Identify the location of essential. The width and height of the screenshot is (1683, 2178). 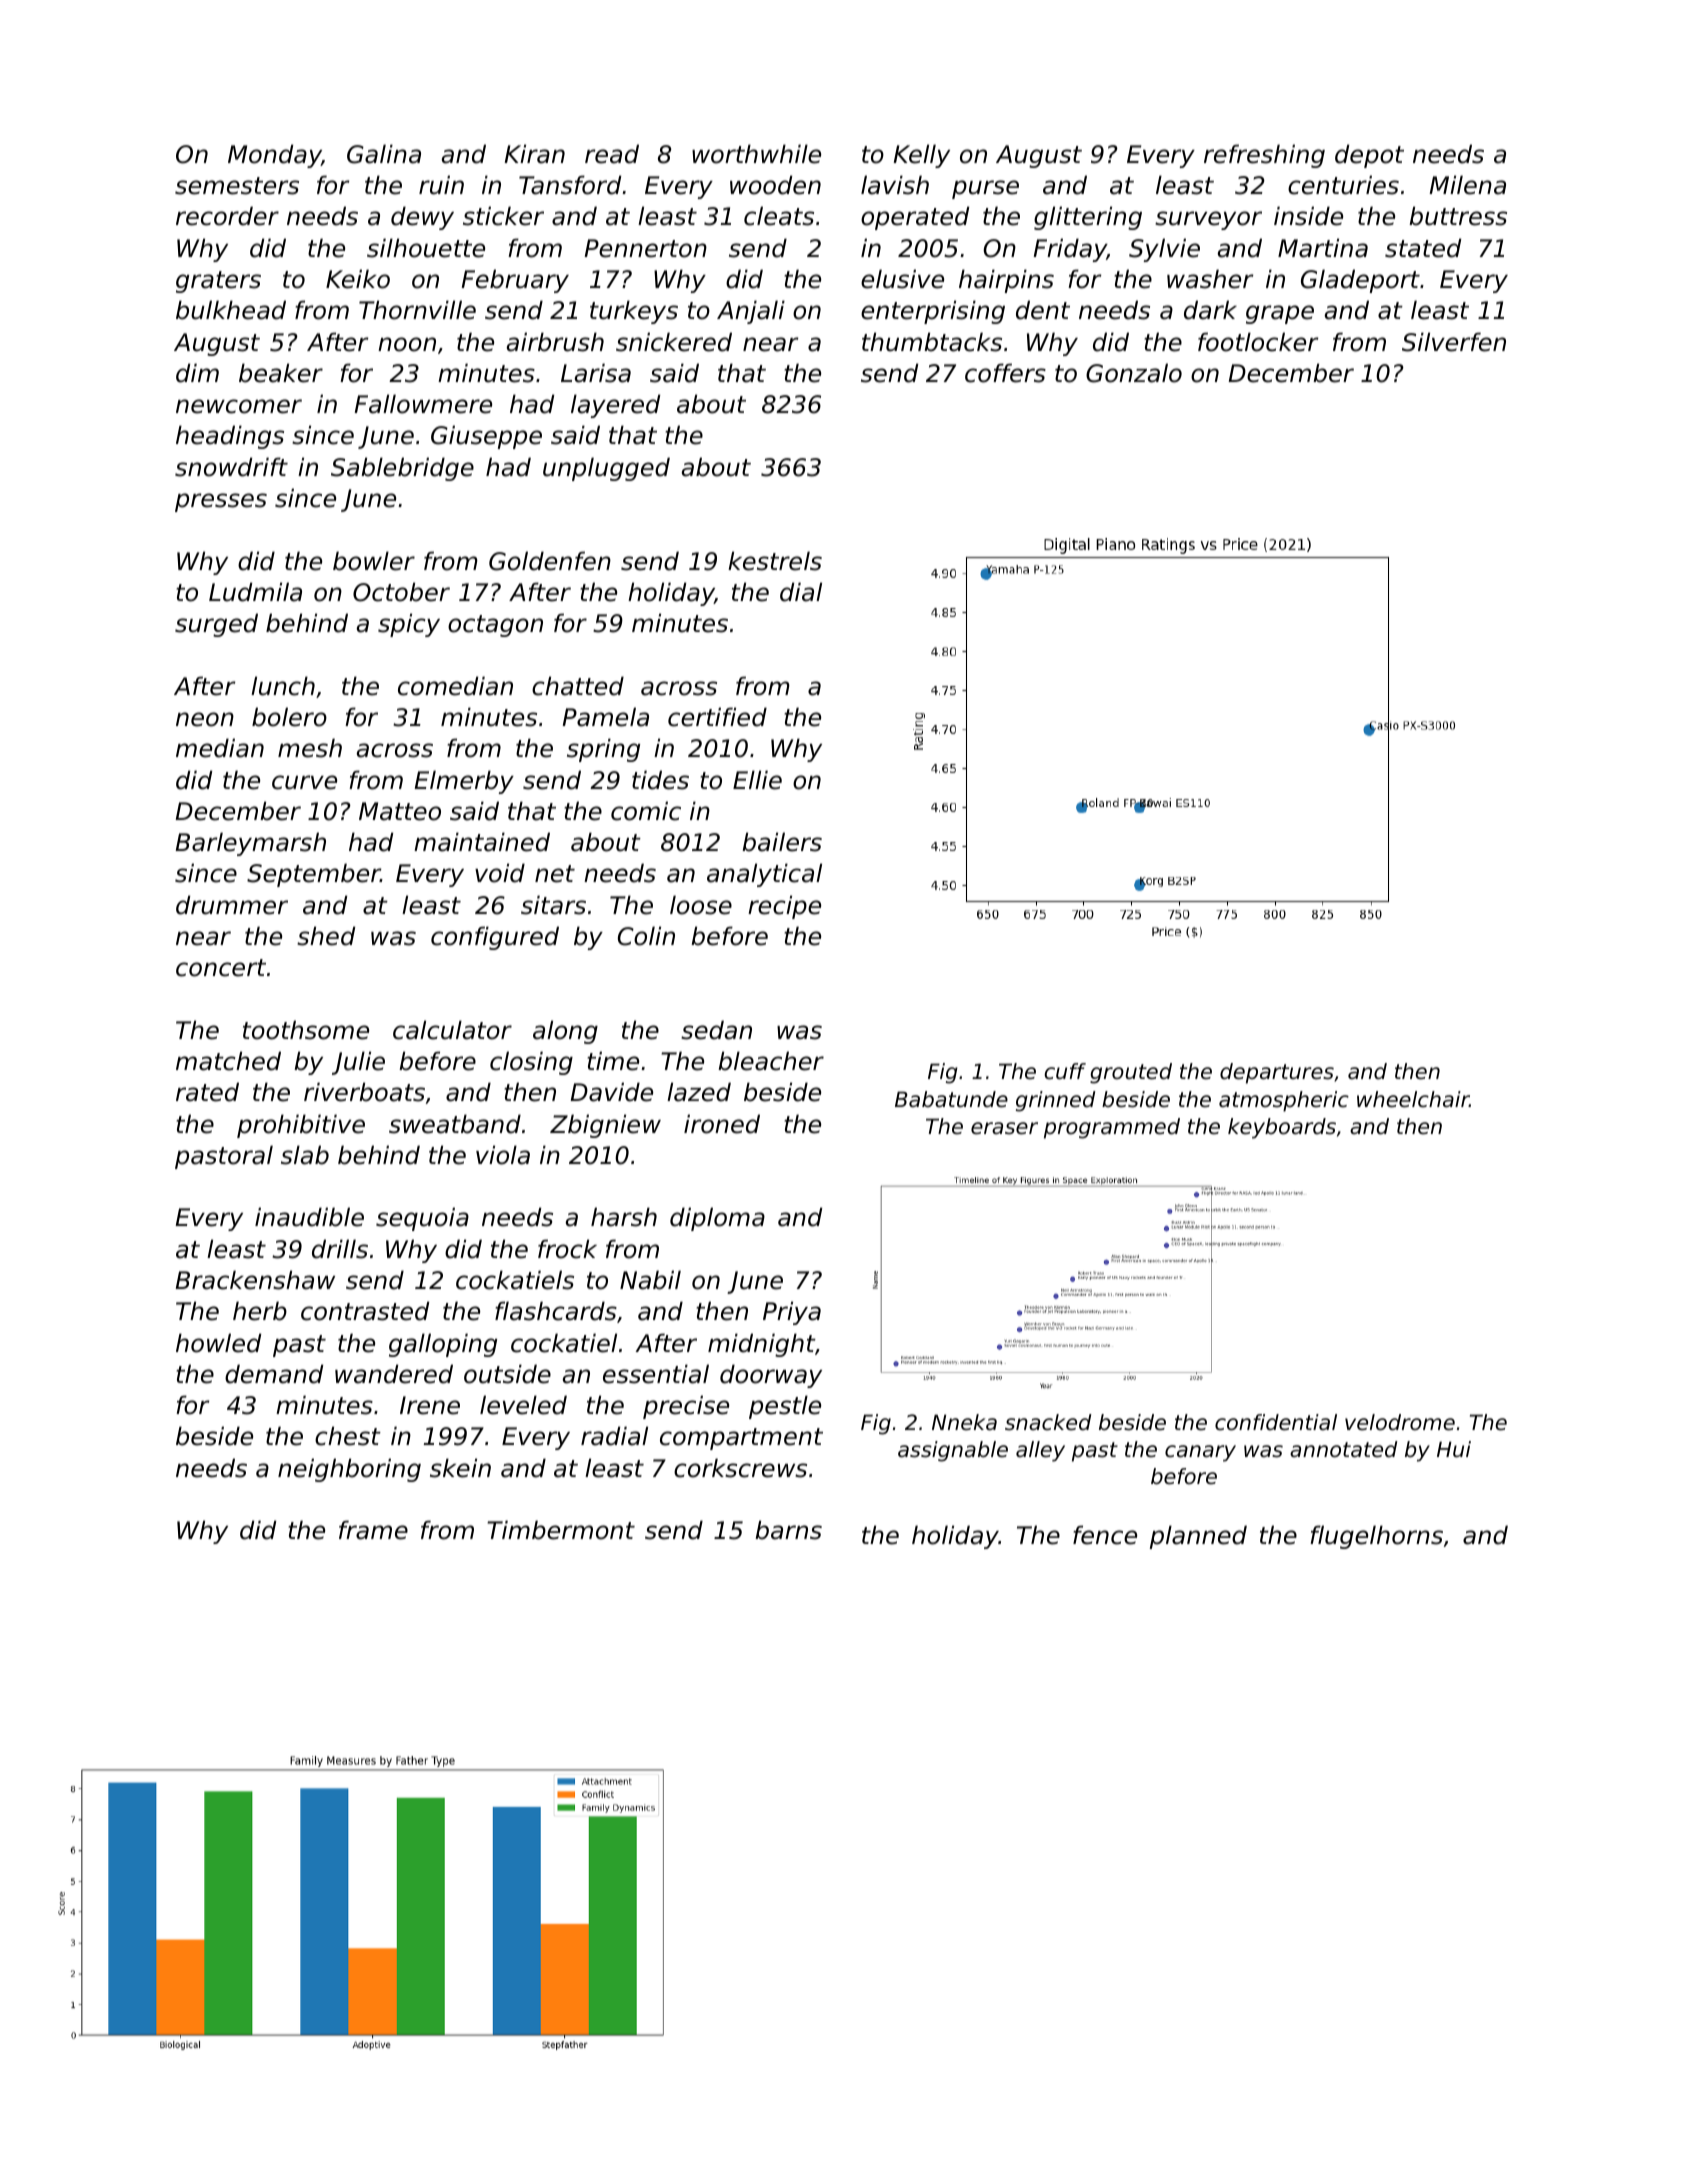
(656, 1374).
